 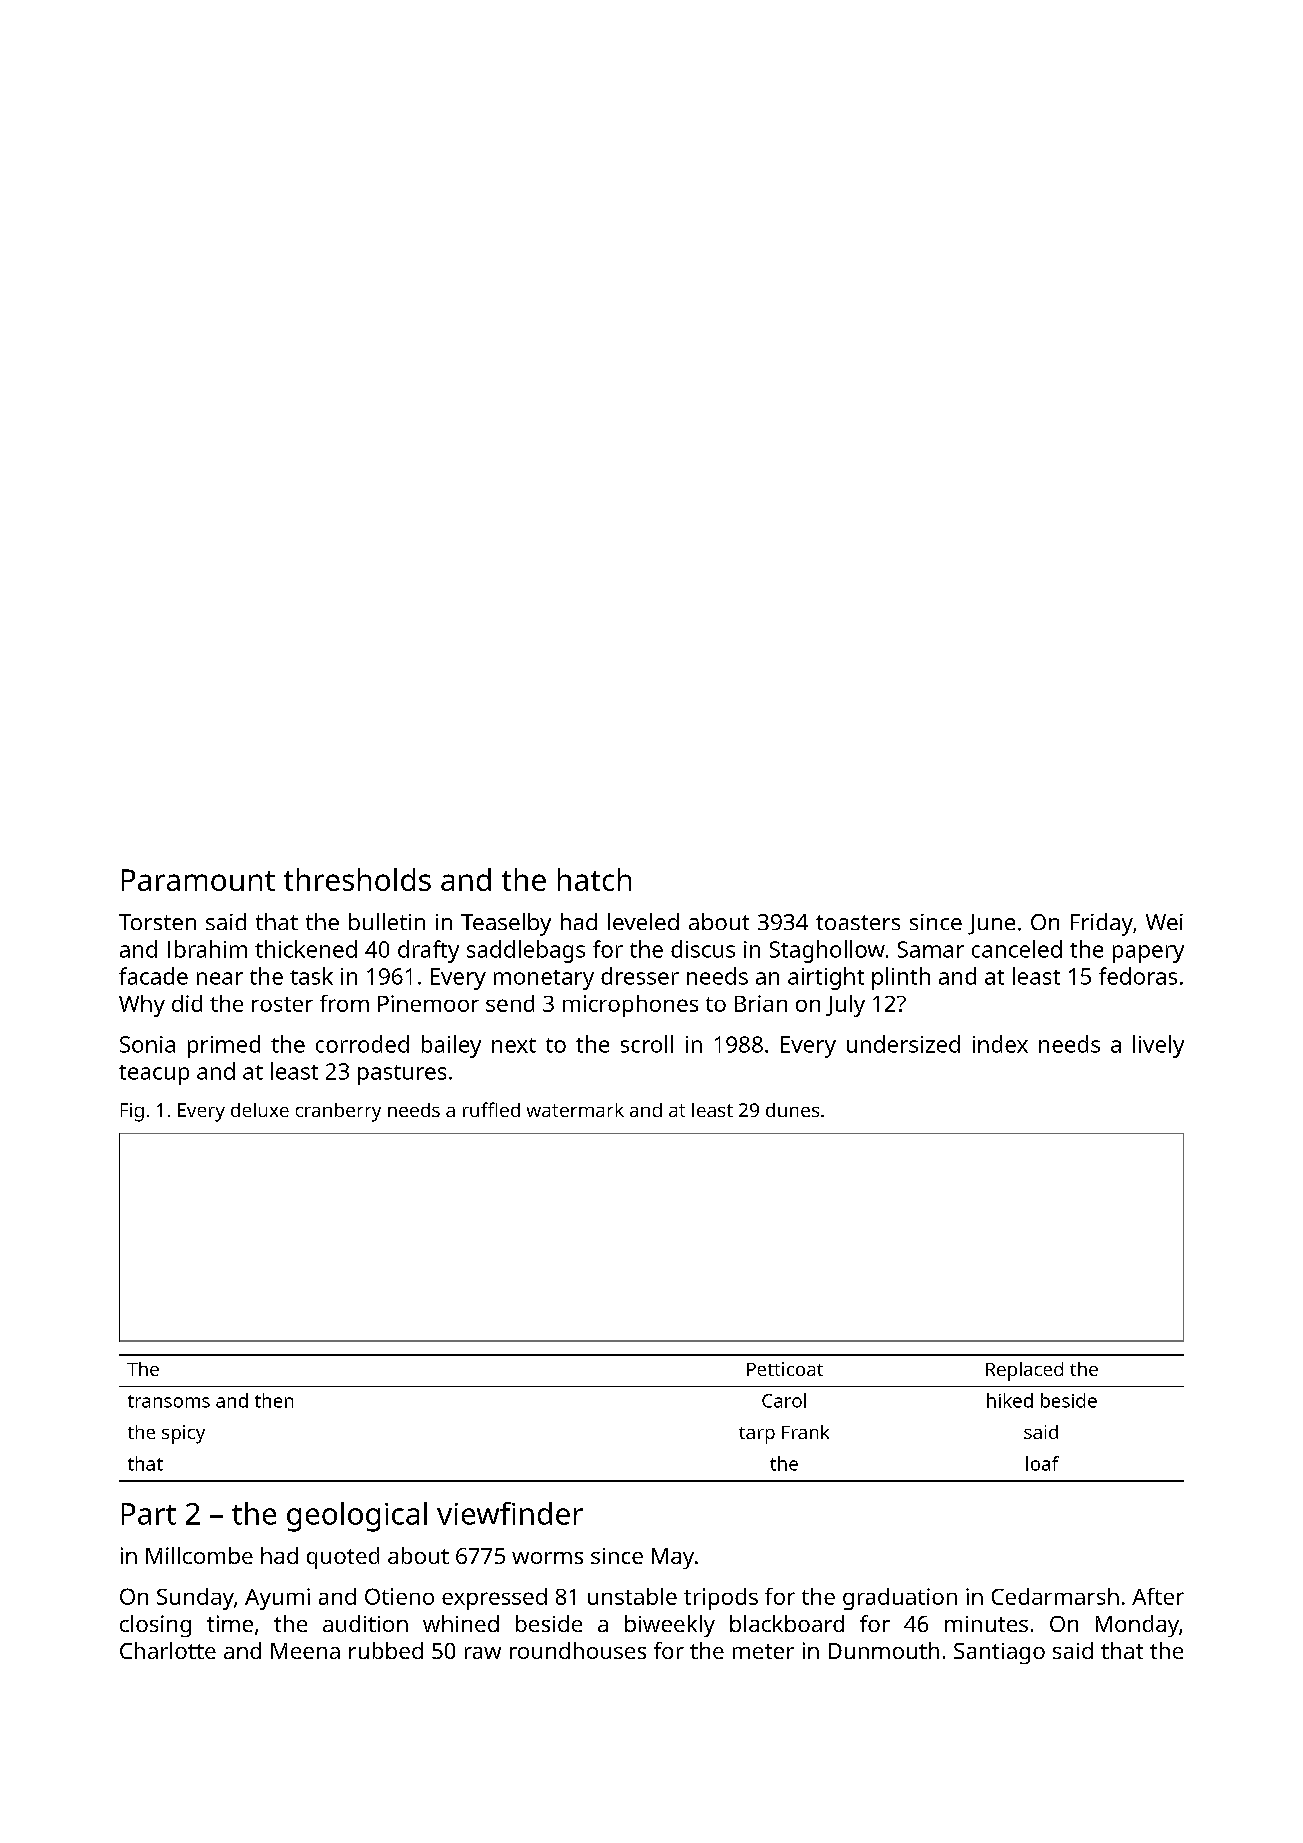 I want to click on Petticoat, so click(x=785, y=1369).
